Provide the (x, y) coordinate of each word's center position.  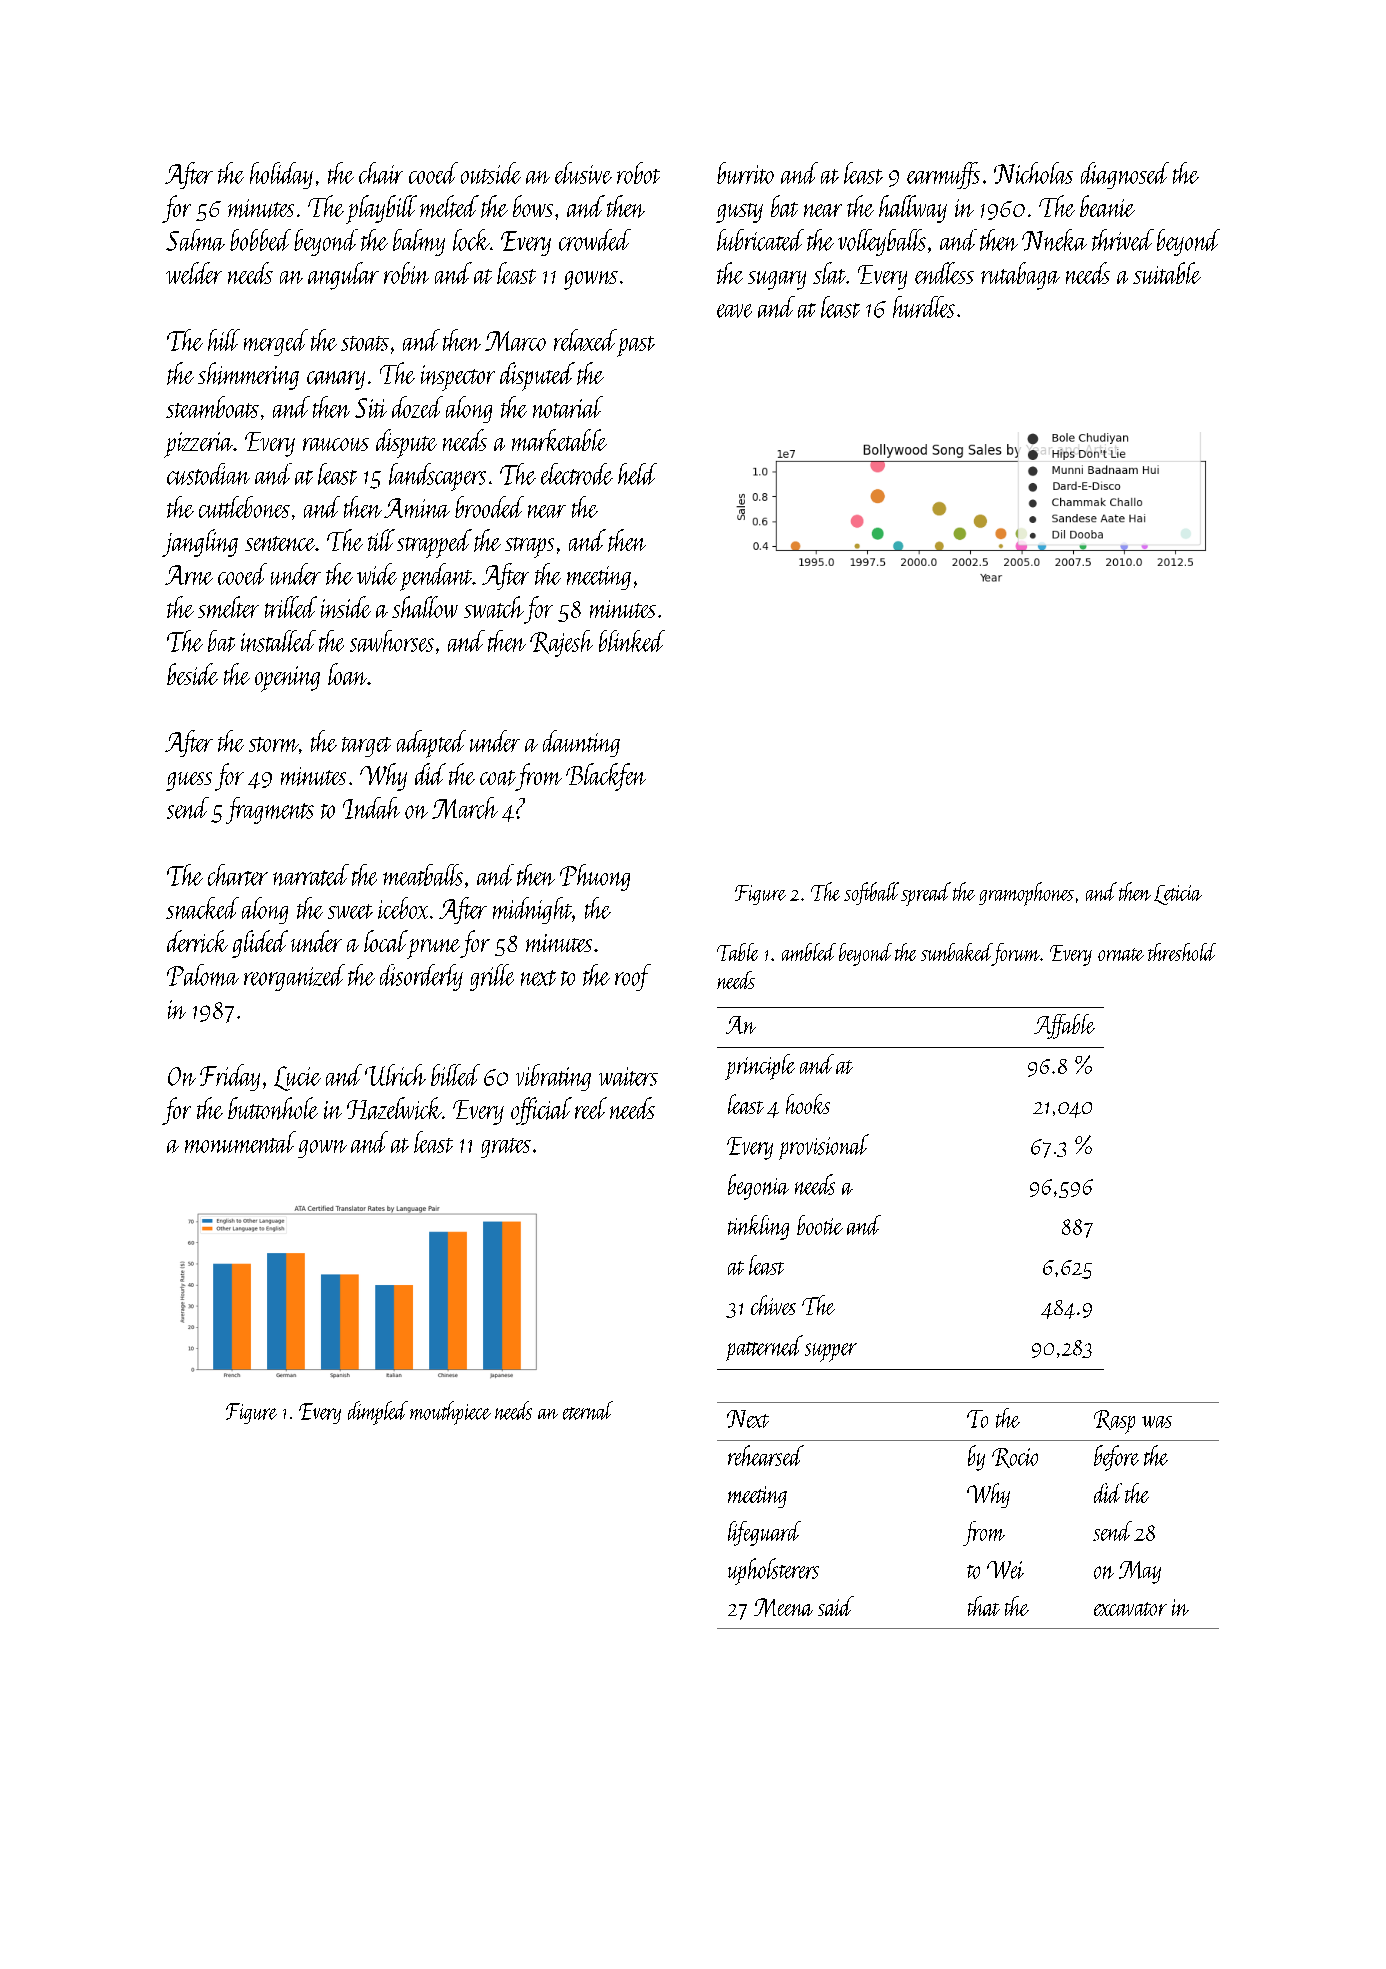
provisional (824, 1147)
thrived (1123, 240)
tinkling (758, 1227)
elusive (583, 173)
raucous (336, 444)
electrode (577, 474)
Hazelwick (394, 1108)
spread (926, 894)
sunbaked (956, 952)
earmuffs (943, 175)
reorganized (294, 977)
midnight (532, 910)
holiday (281, 175)
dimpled (378, 1413)
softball (871, 893)
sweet (350, 911)
